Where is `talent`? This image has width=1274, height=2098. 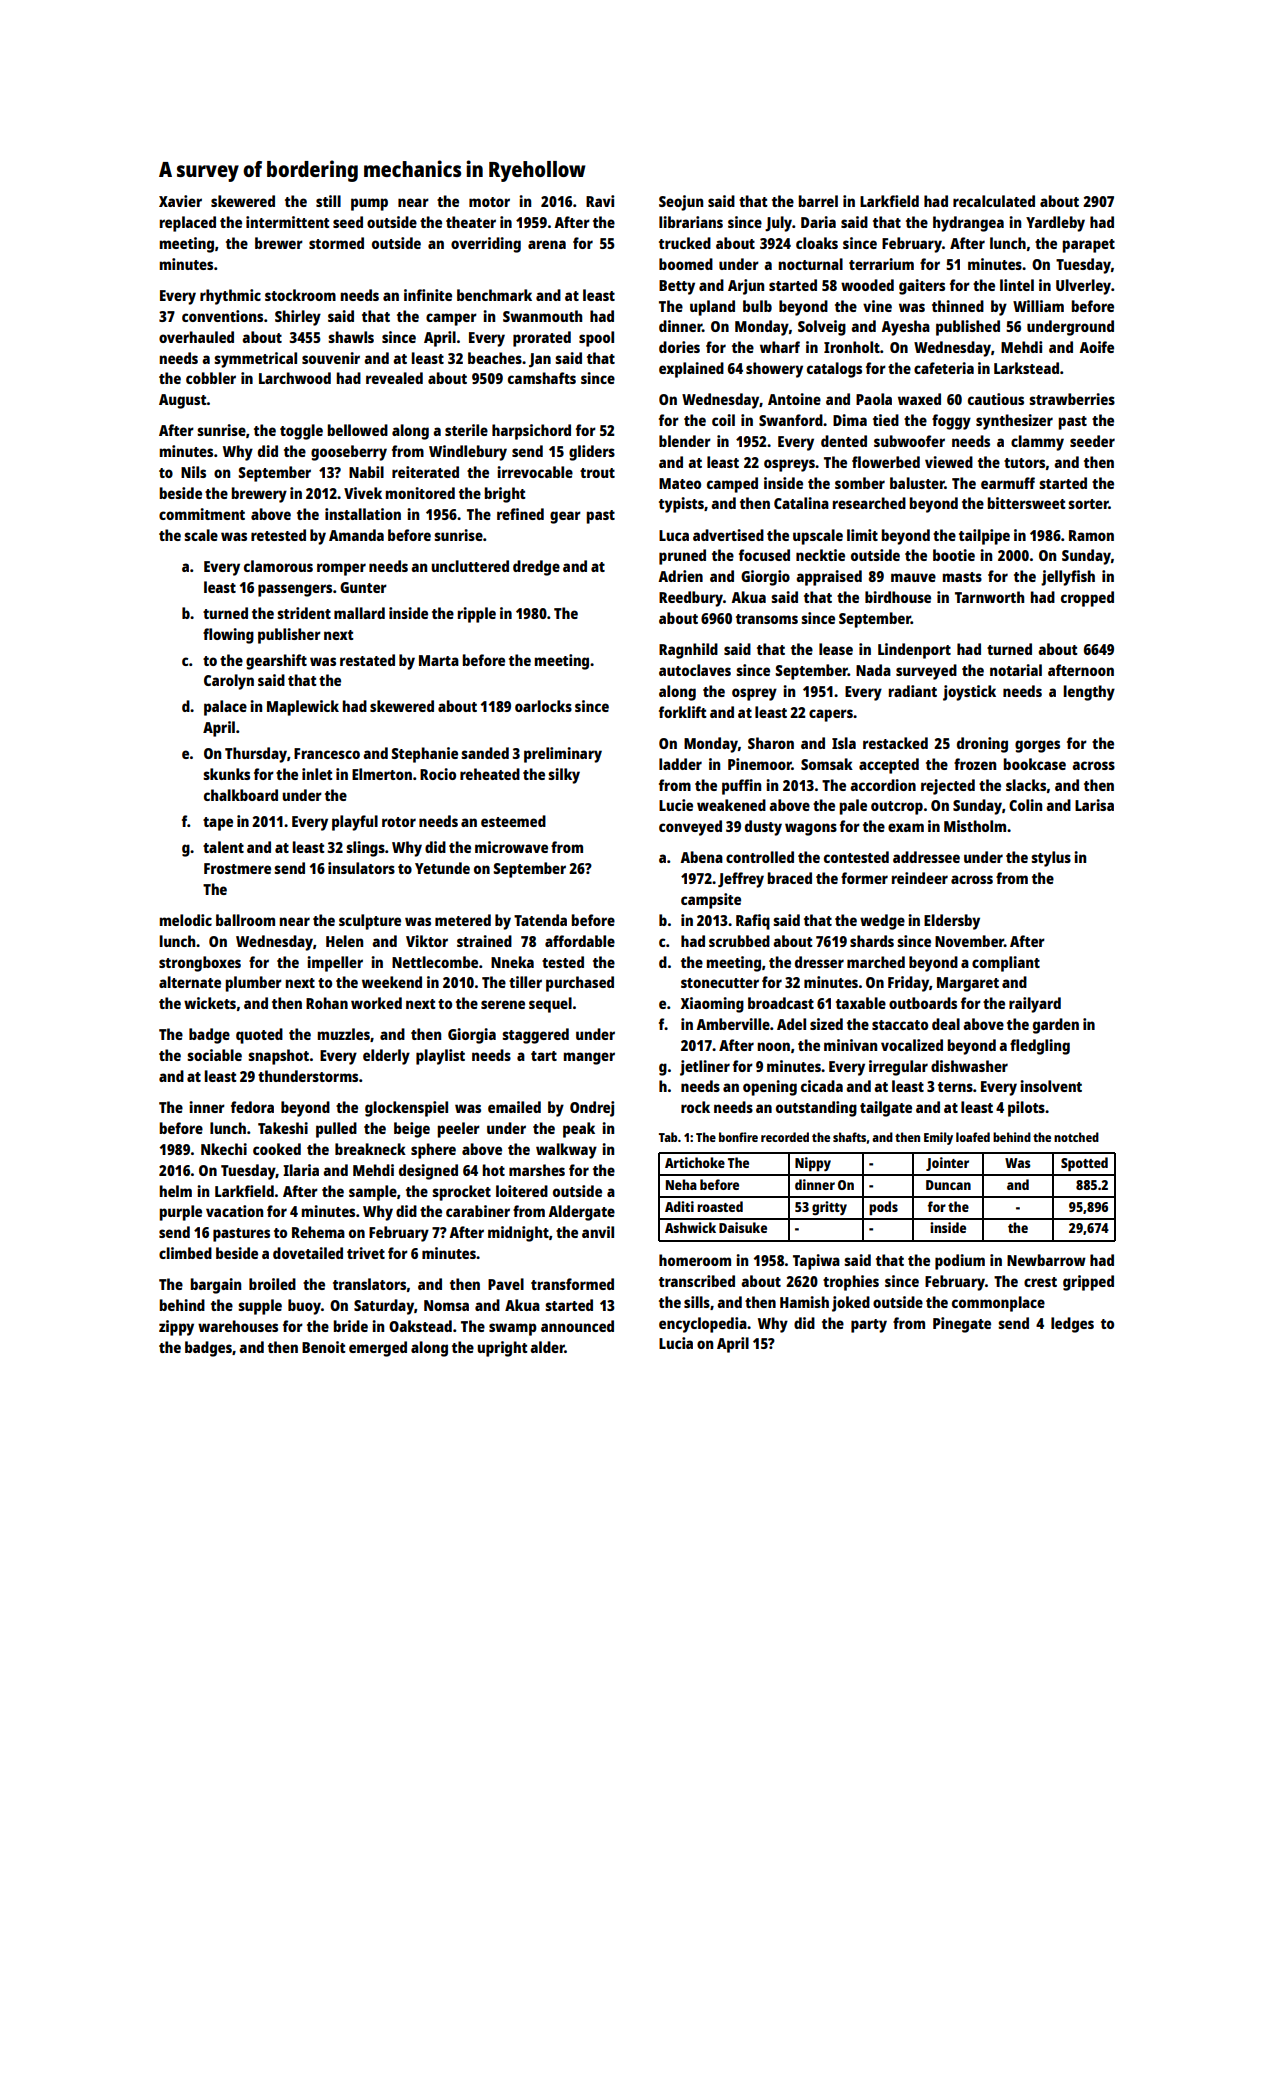 talent is located at coordinates (223, 847).
